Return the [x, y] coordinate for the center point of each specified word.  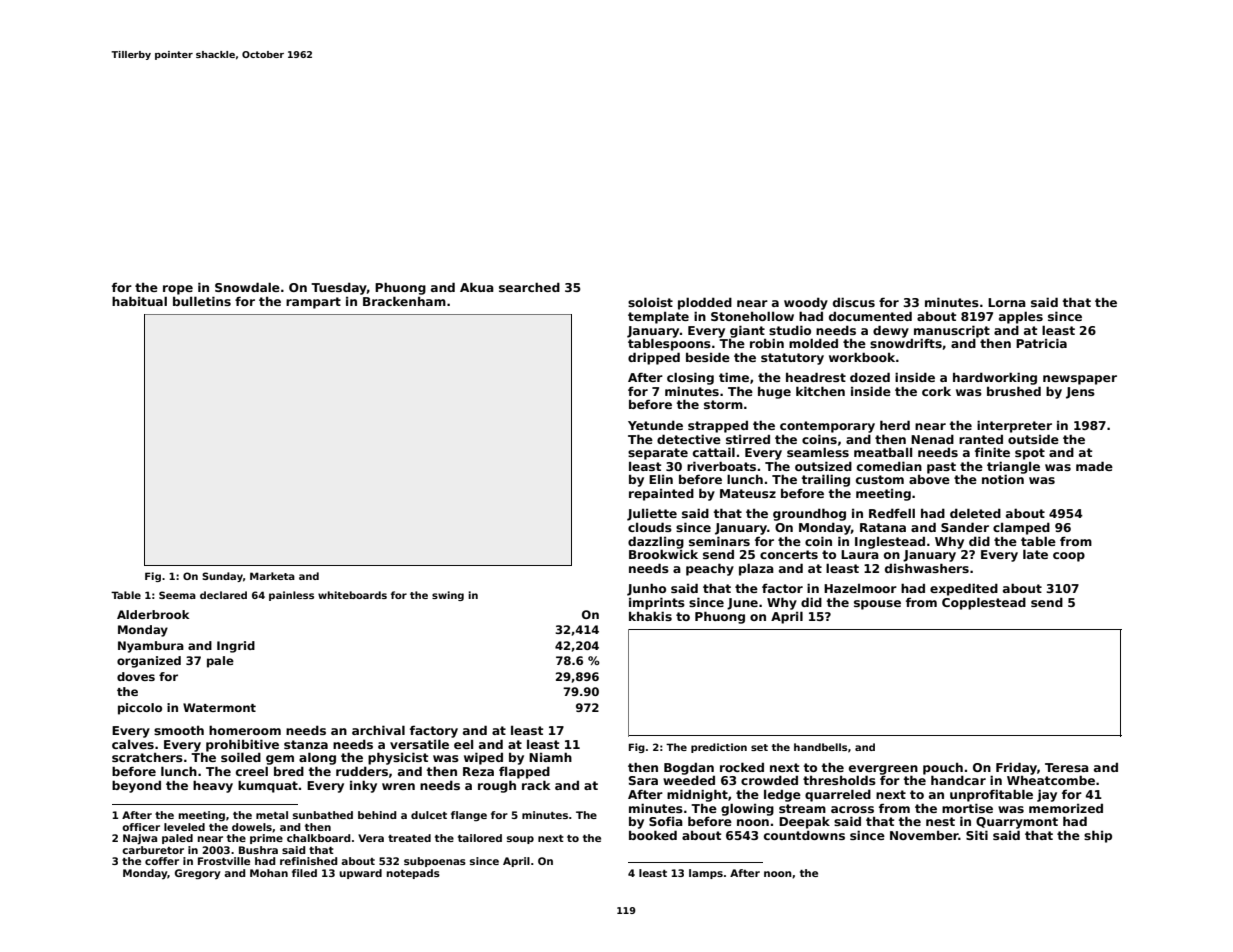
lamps [706, 874]
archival [378, 730]
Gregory [198, 874]
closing [690, 378]
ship [1098, 836]
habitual [139, 301]
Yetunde [655, 425]
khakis [650, 616]
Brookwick [663, 554]
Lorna [1007, 302]
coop [1069, 557]
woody [806, 303]
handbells [820, 747]
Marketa [272, 576]
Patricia [1041, 343]
